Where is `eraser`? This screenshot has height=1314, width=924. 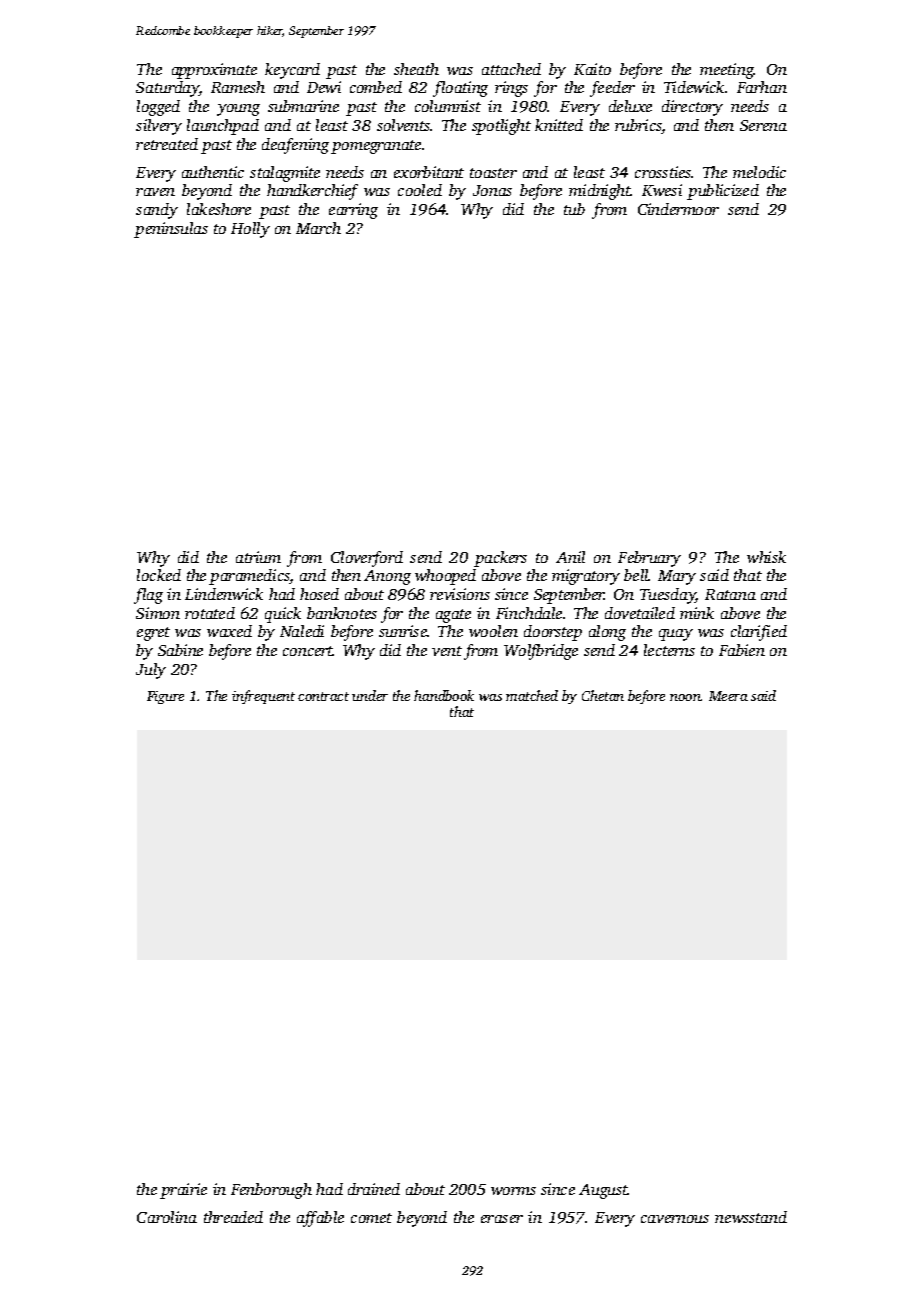
eraser is located at coordinates (502, 1219).
